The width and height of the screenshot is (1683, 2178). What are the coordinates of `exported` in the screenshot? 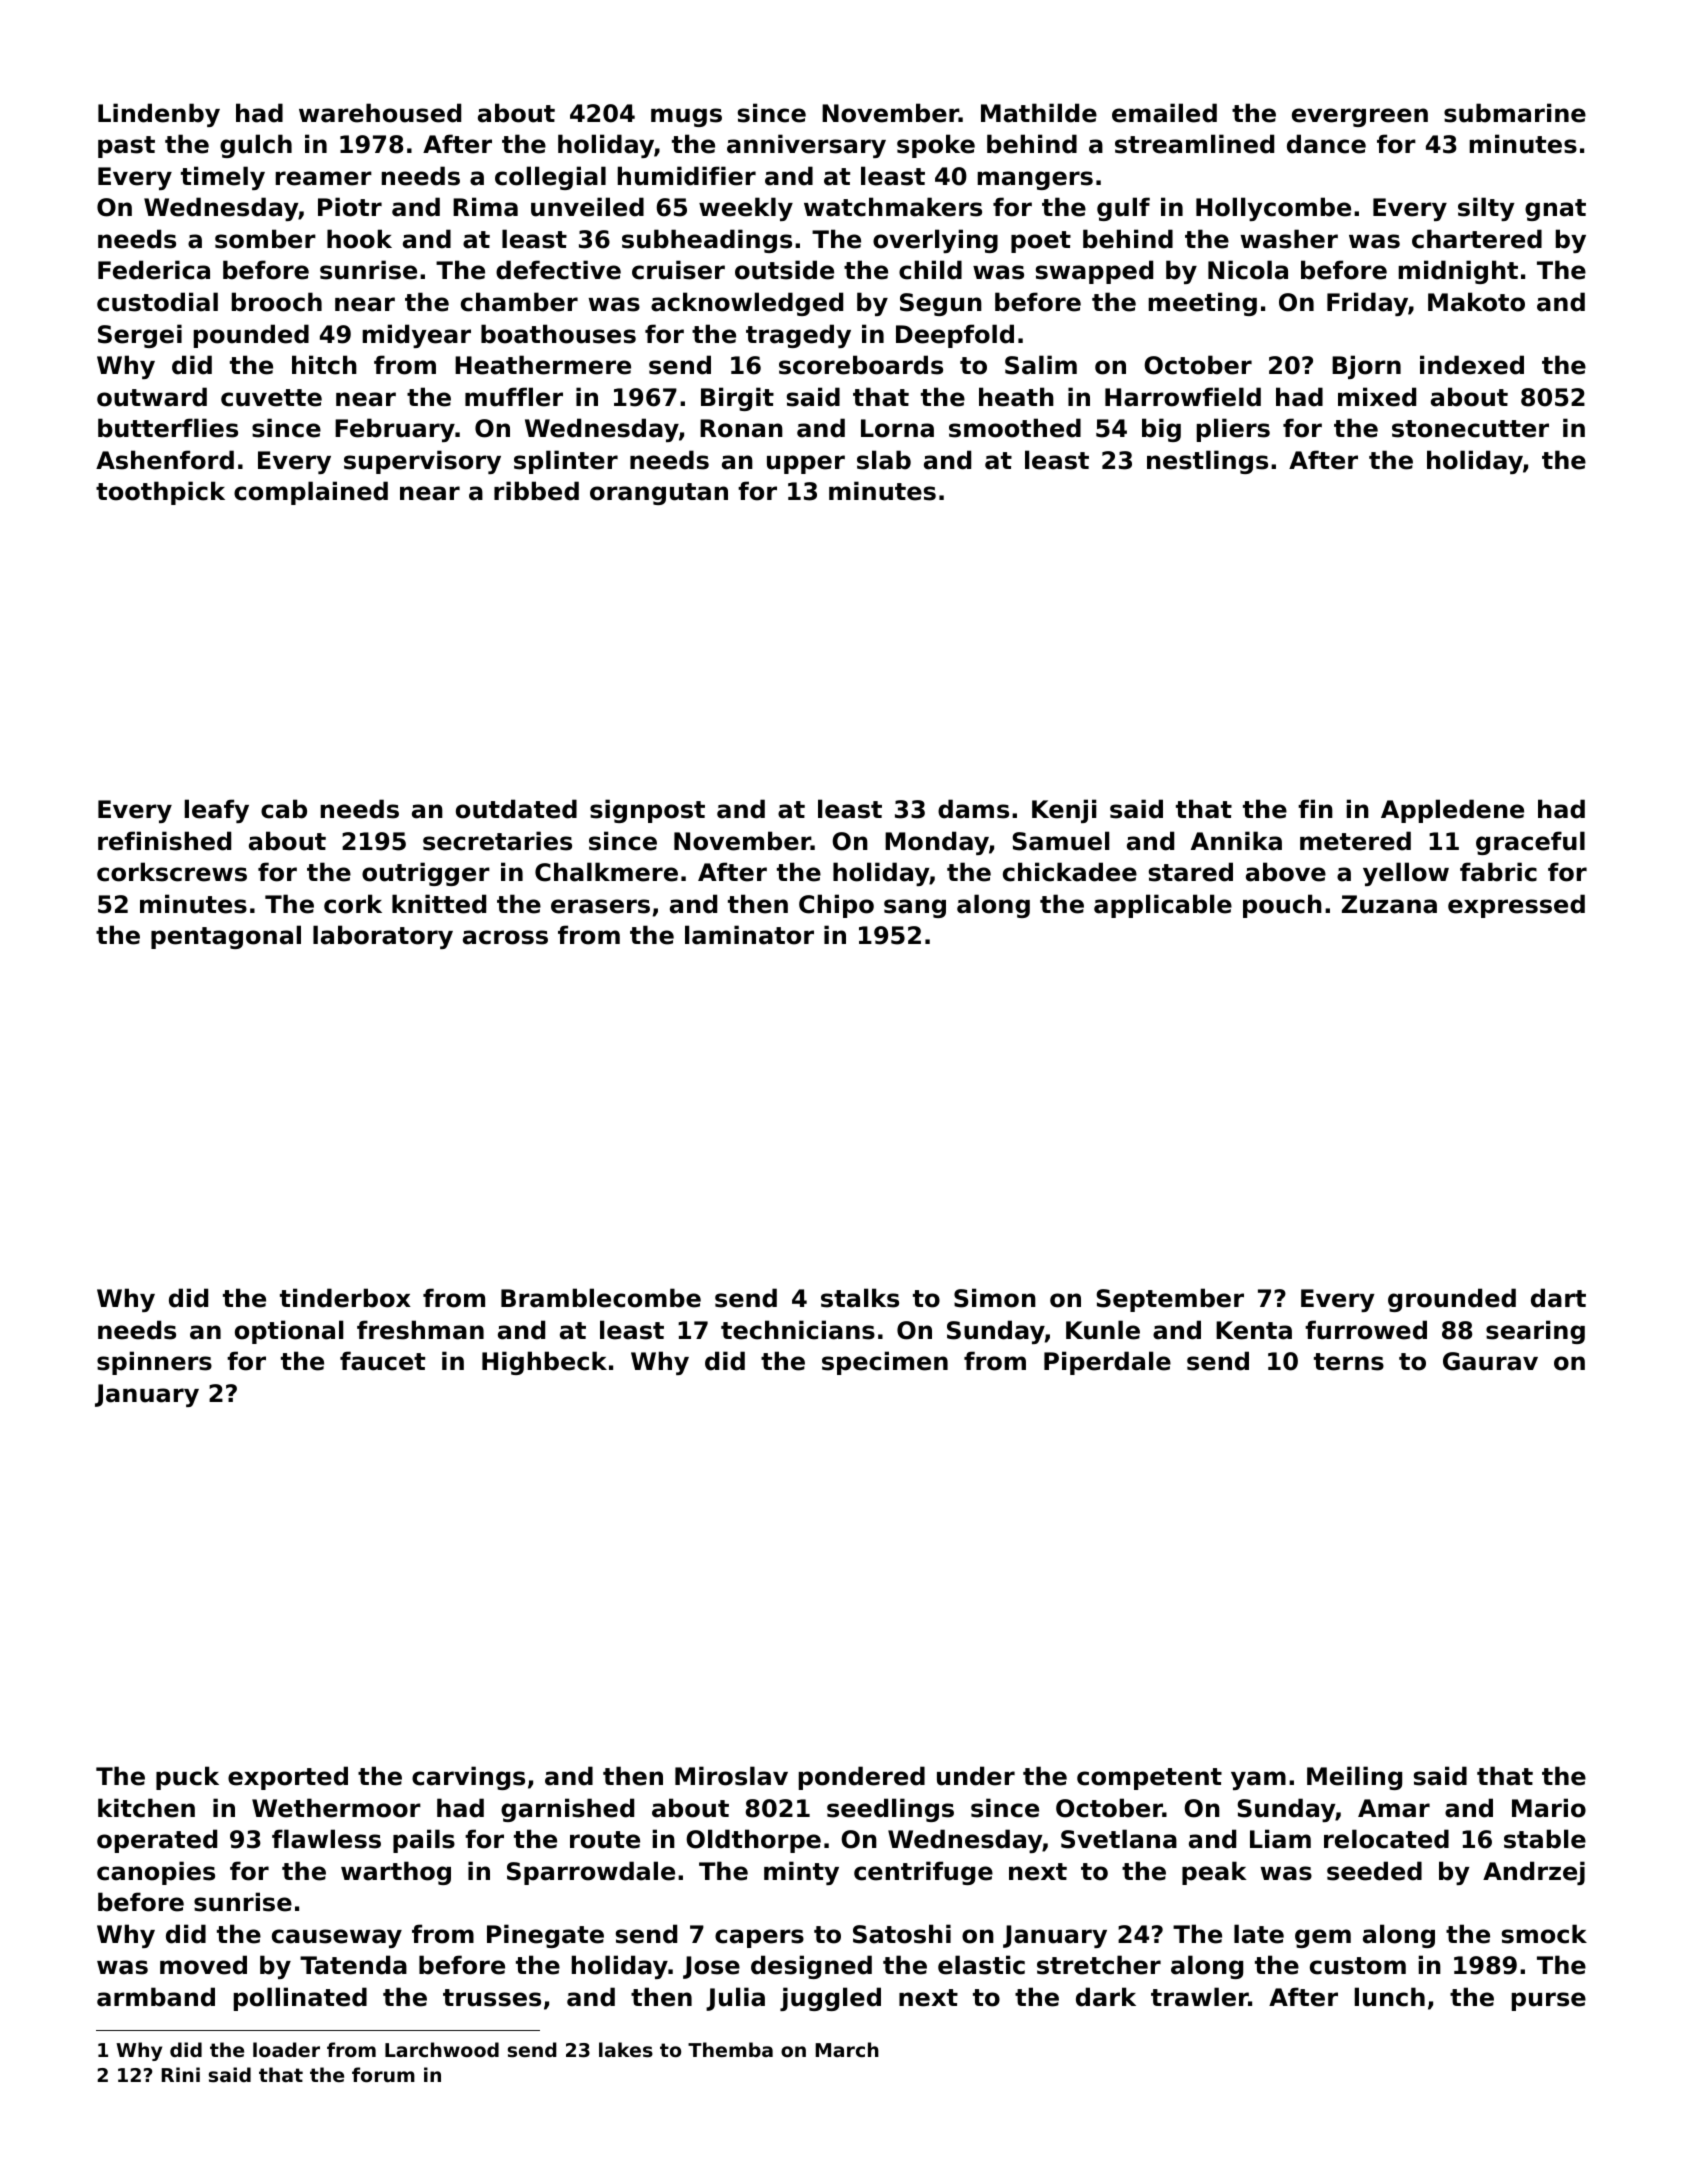 It's located at (288, 1778).
